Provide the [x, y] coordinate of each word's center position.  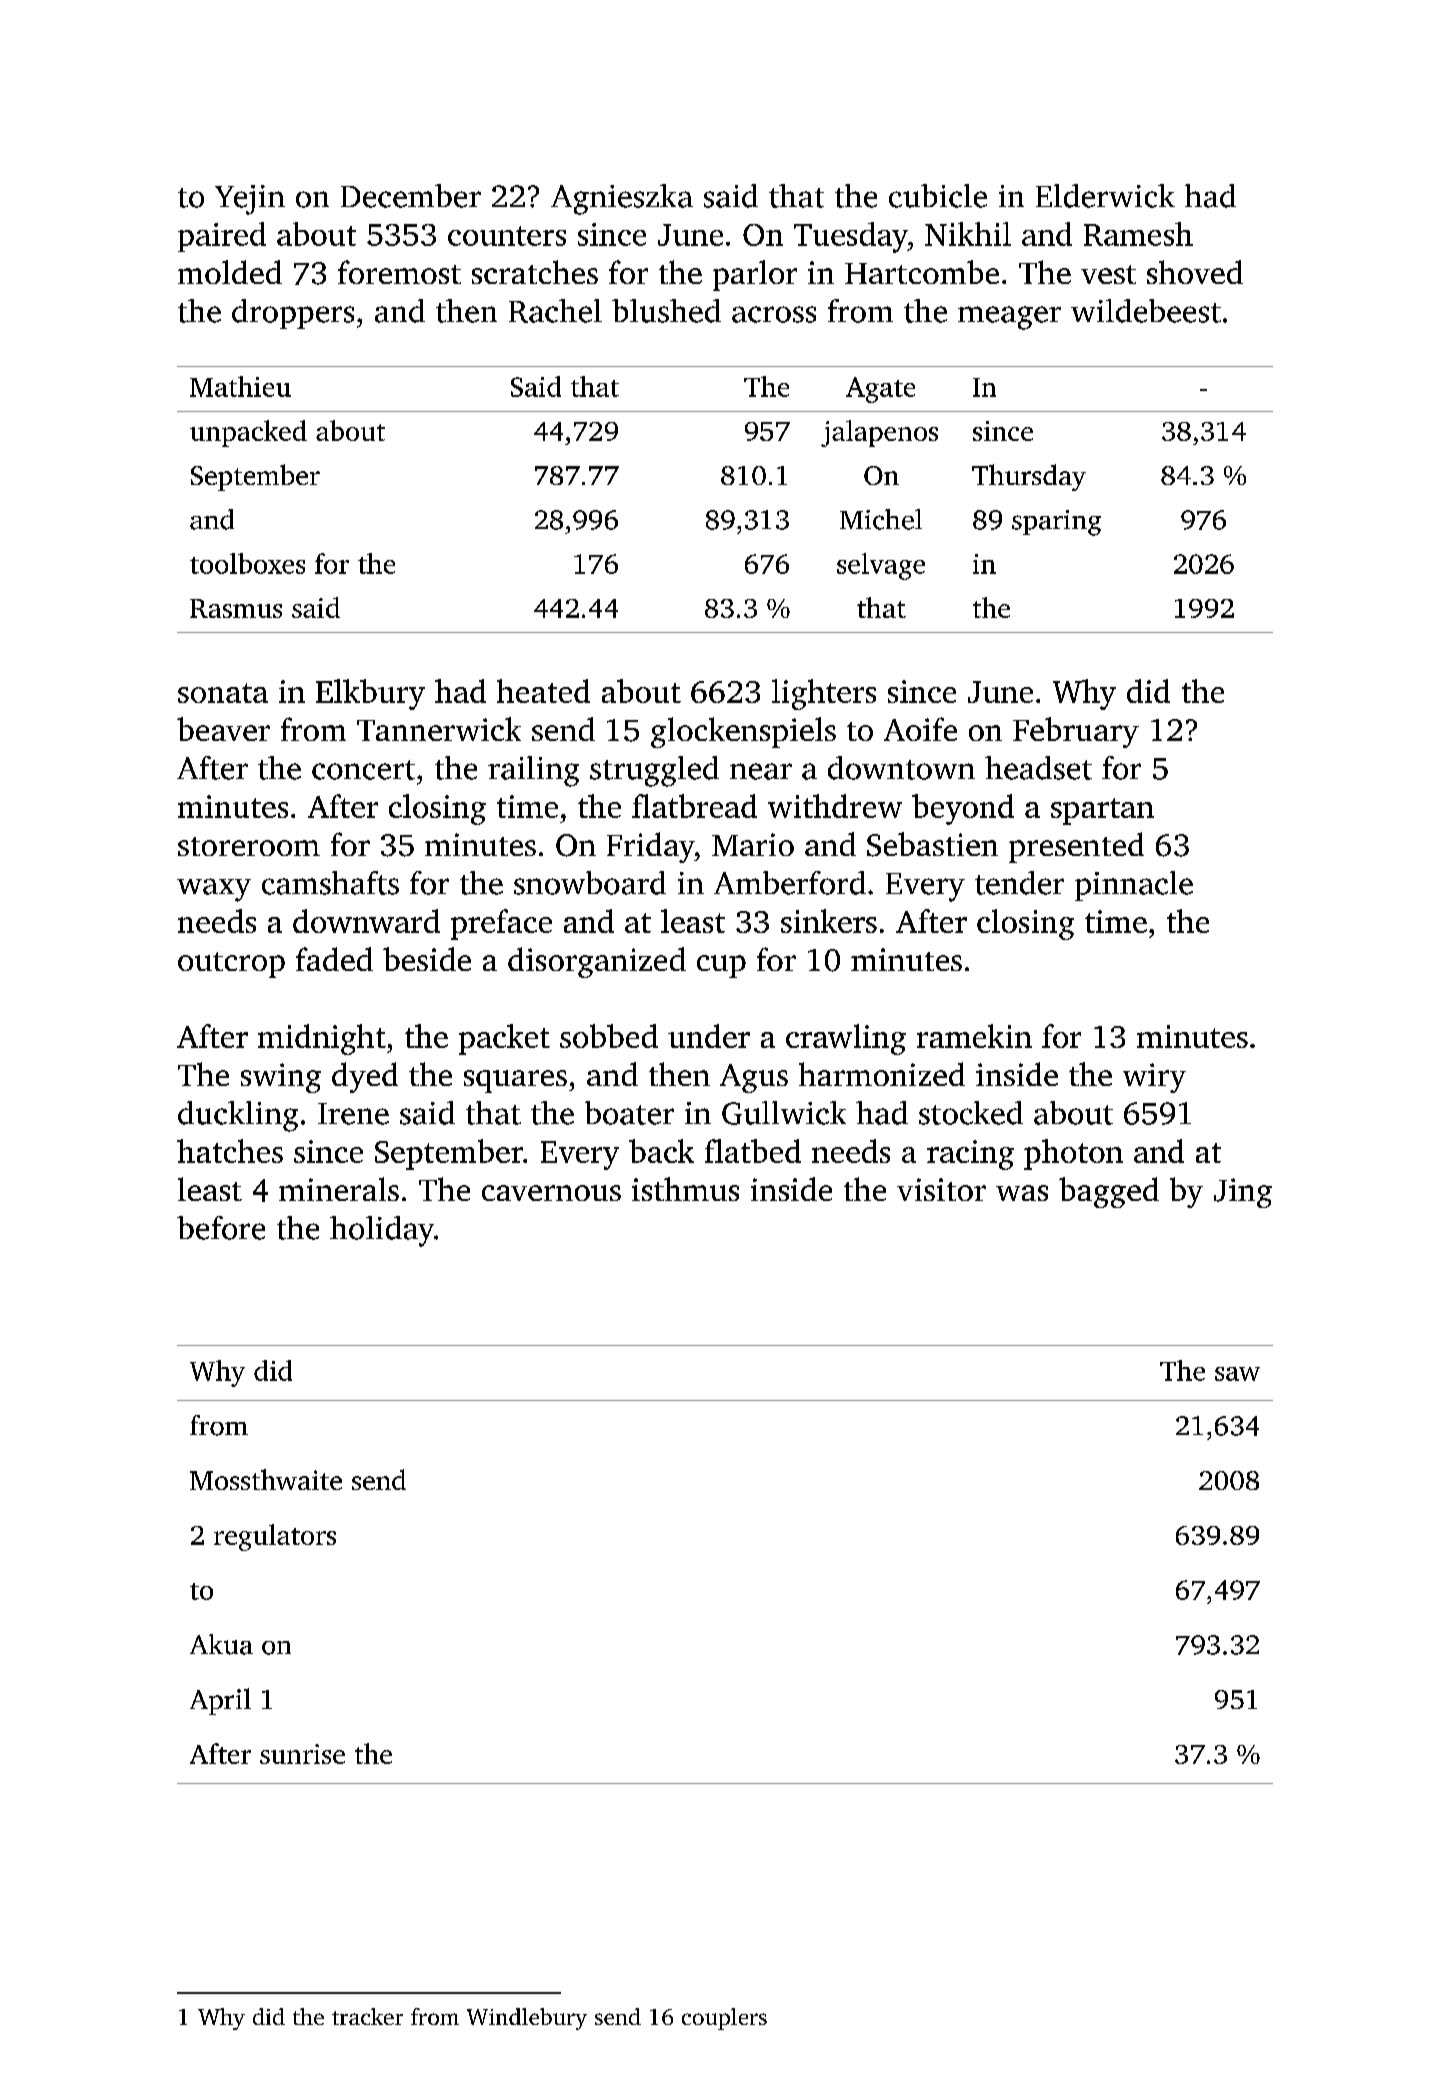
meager [1009, 318]
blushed [666, 311]
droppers [293, 314]
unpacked [248, 433]
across [774, 314]
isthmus [685, 1189]
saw [1237, 1374]
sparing [1056, 523]
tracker [367, 2016]
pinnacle [1134, 886]
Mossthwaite [266, 1479]
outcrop [231, 965]
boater [629, 1113]
